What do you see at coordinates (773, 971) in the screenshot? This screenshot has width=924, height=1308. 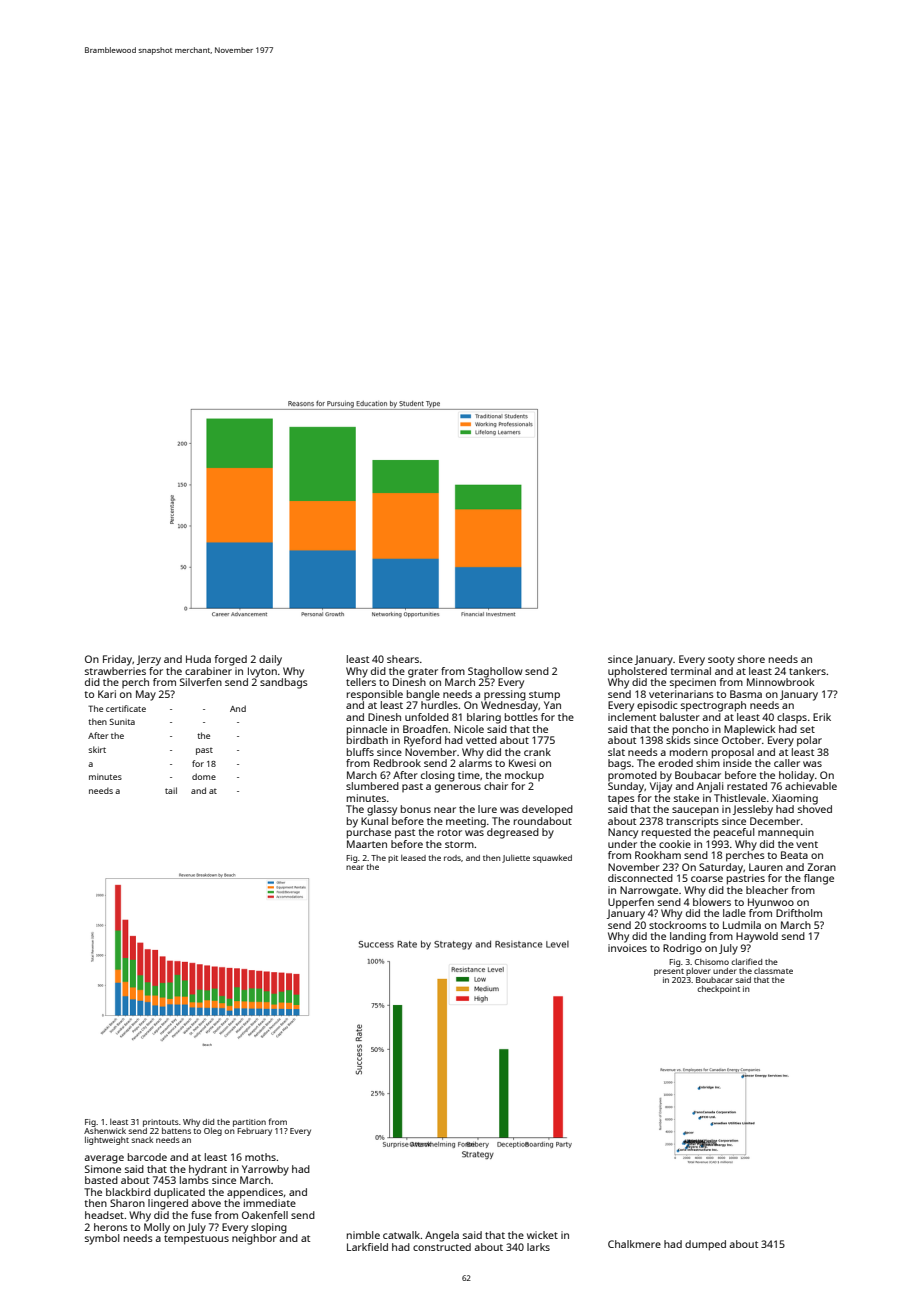 I see `classmate` at bounding box center [773, 971].
